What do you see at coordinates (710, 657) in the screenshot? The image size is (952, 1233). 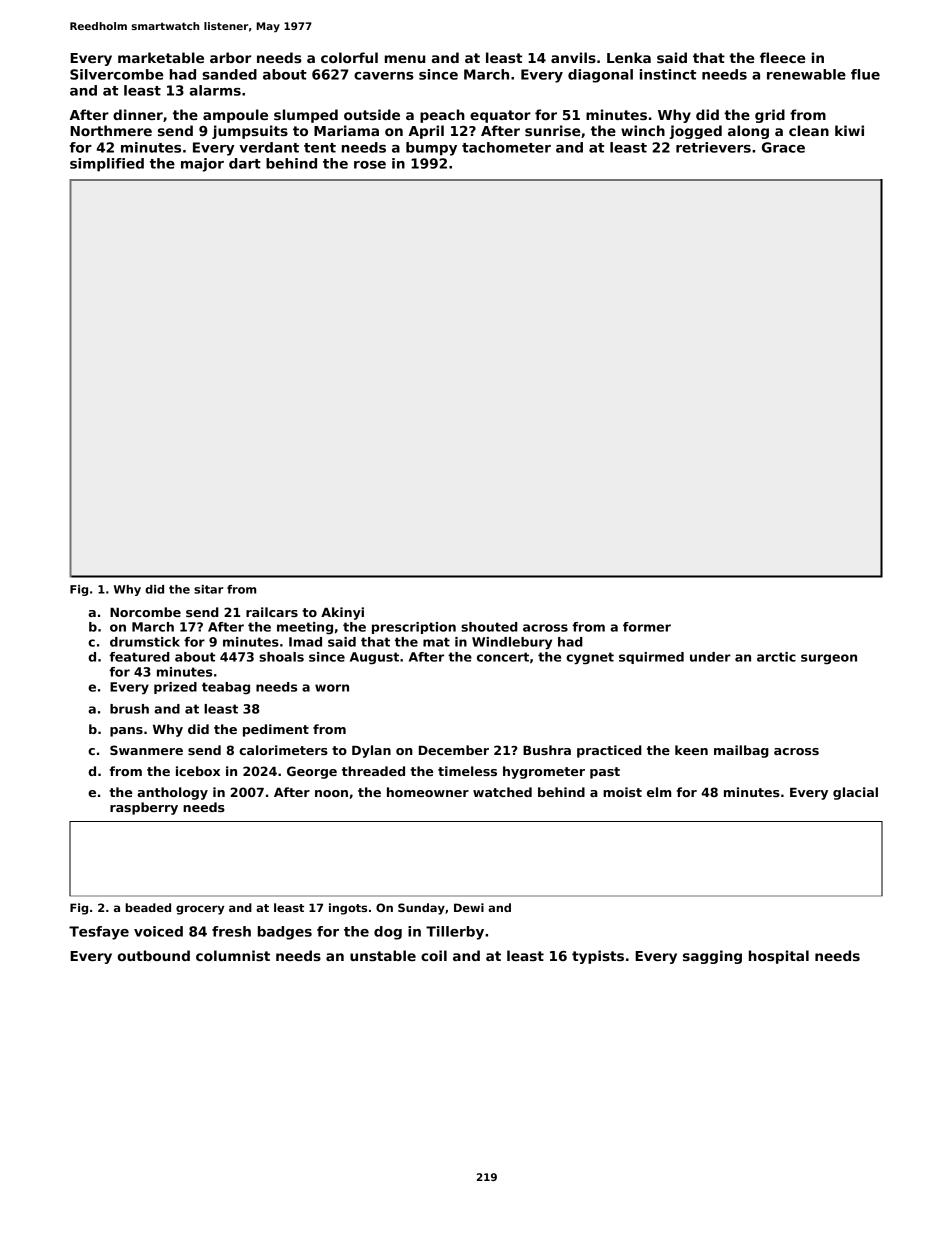 I see `under` at bounding box center [710, 657].
